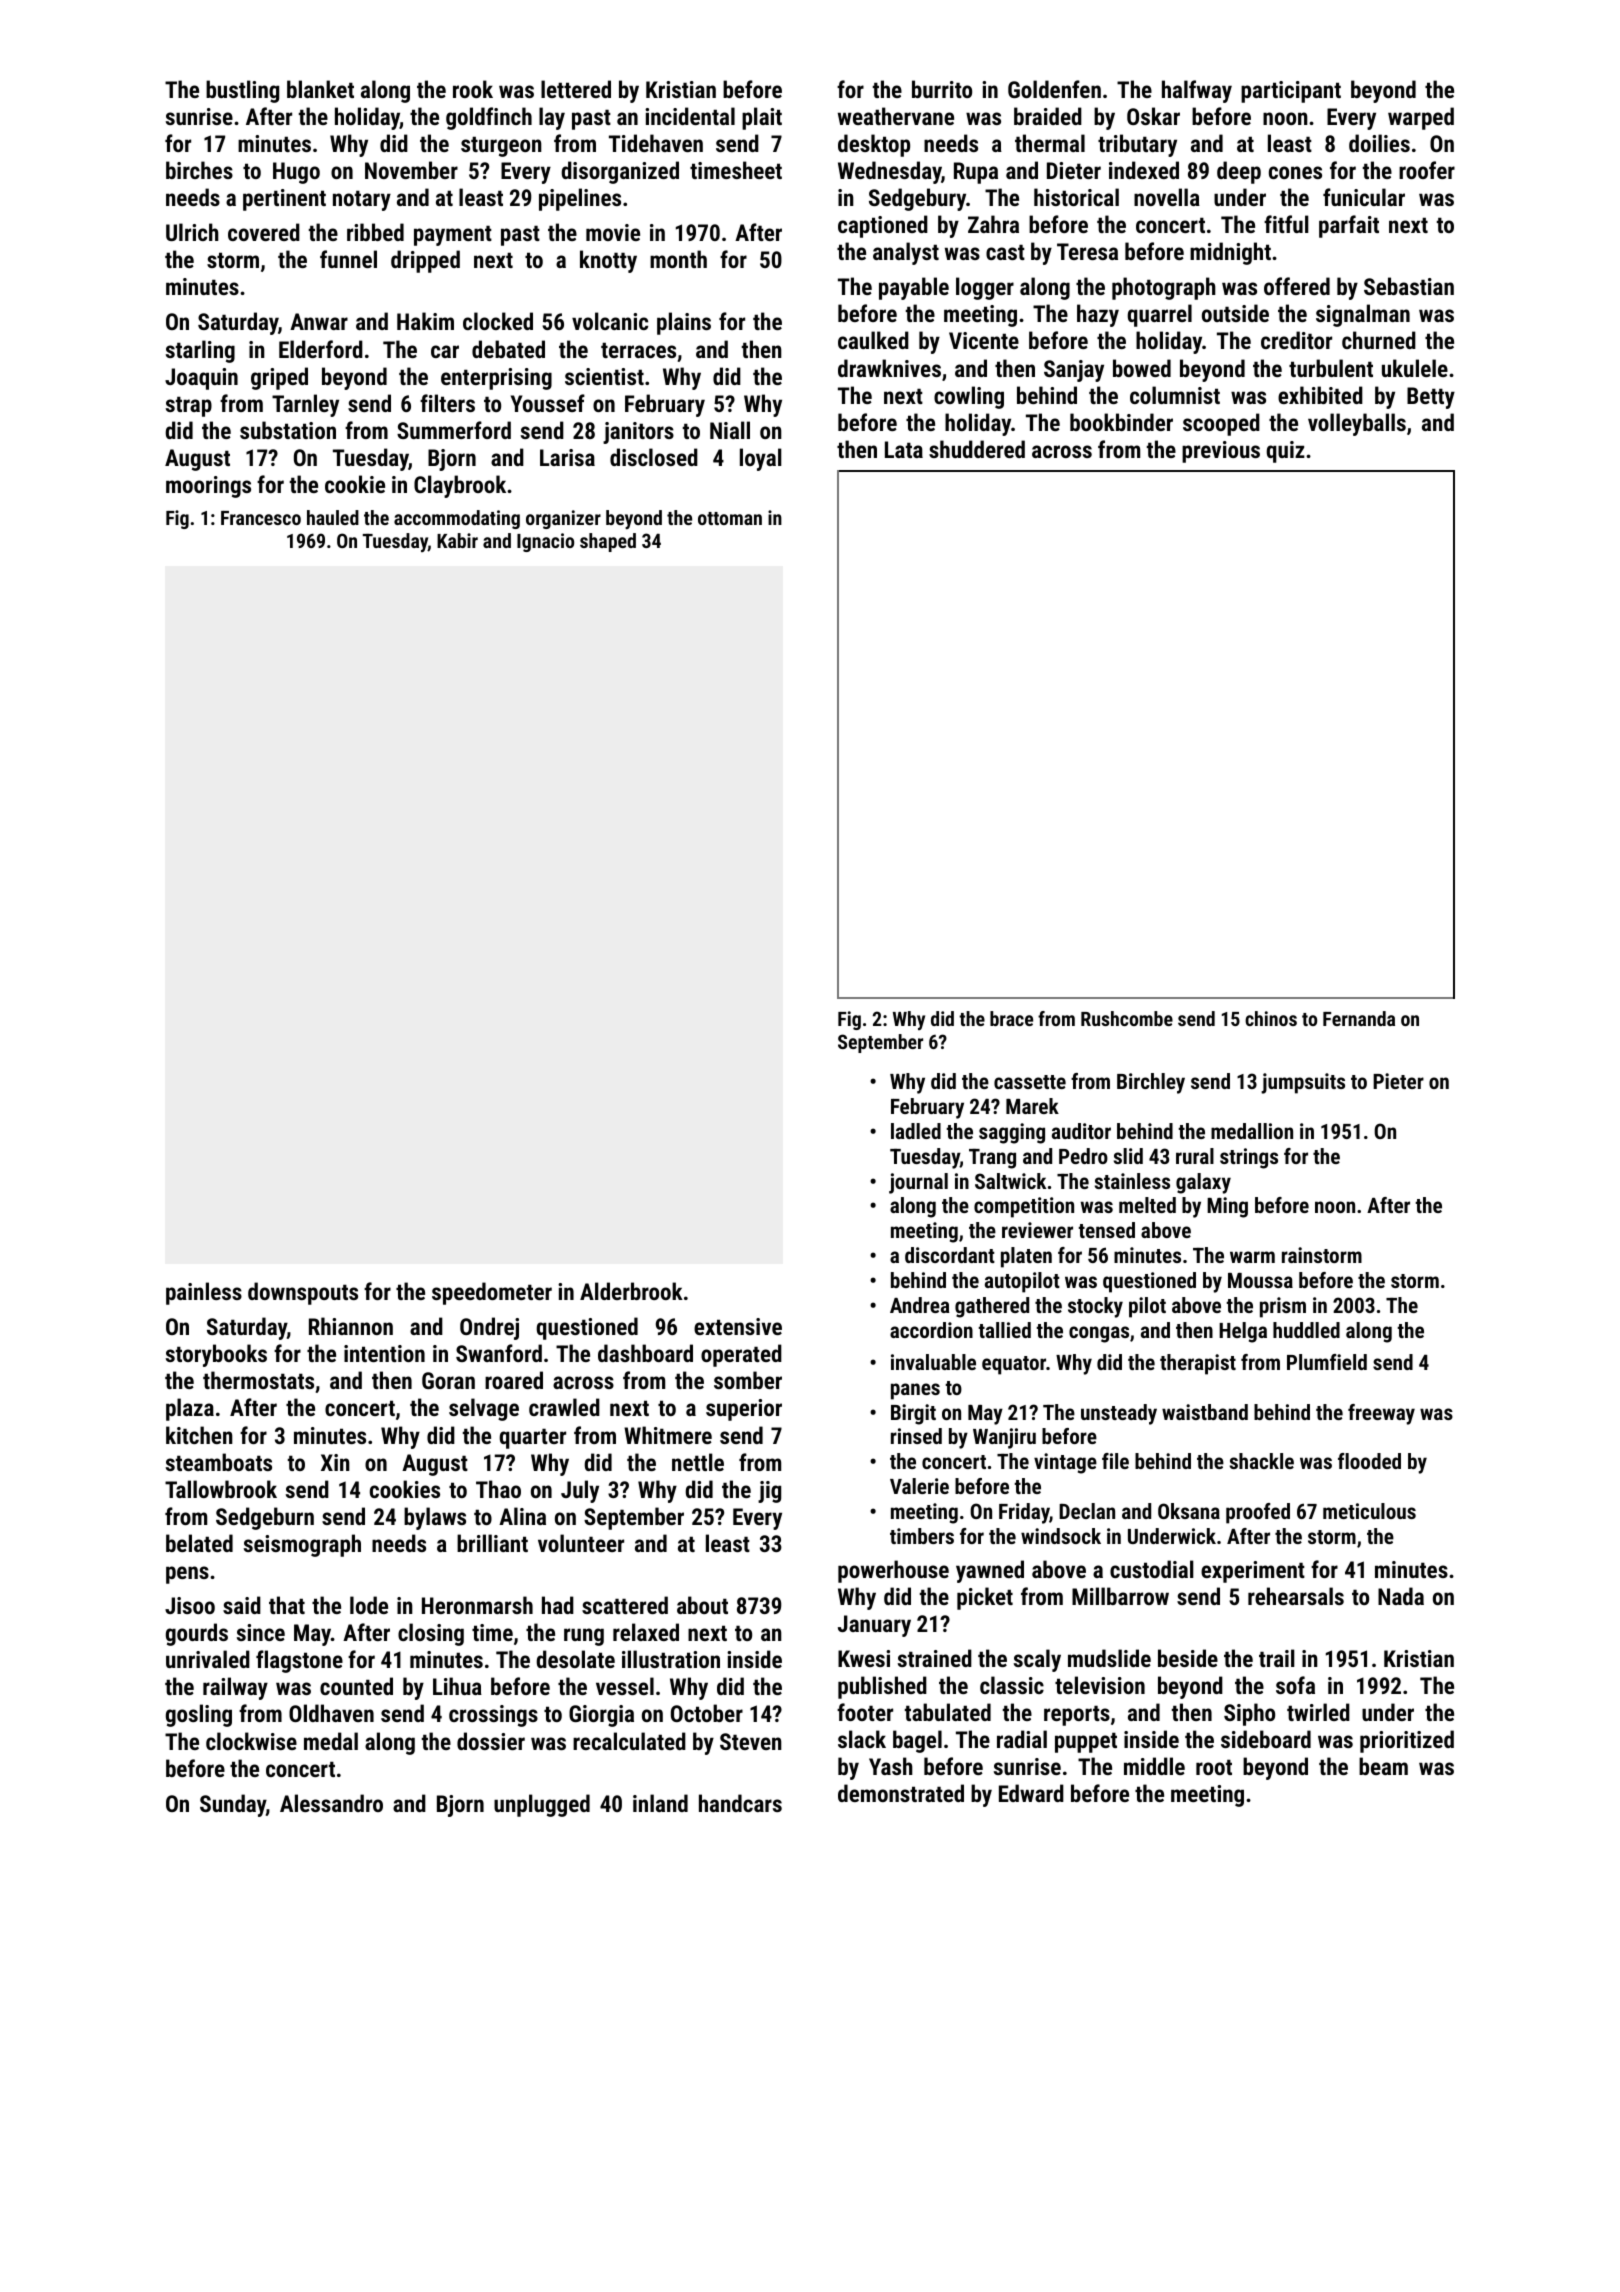 The width and height of the screenshot is (1620, 2292). I want to click on Rushcombe, so click(1127, 1018).
